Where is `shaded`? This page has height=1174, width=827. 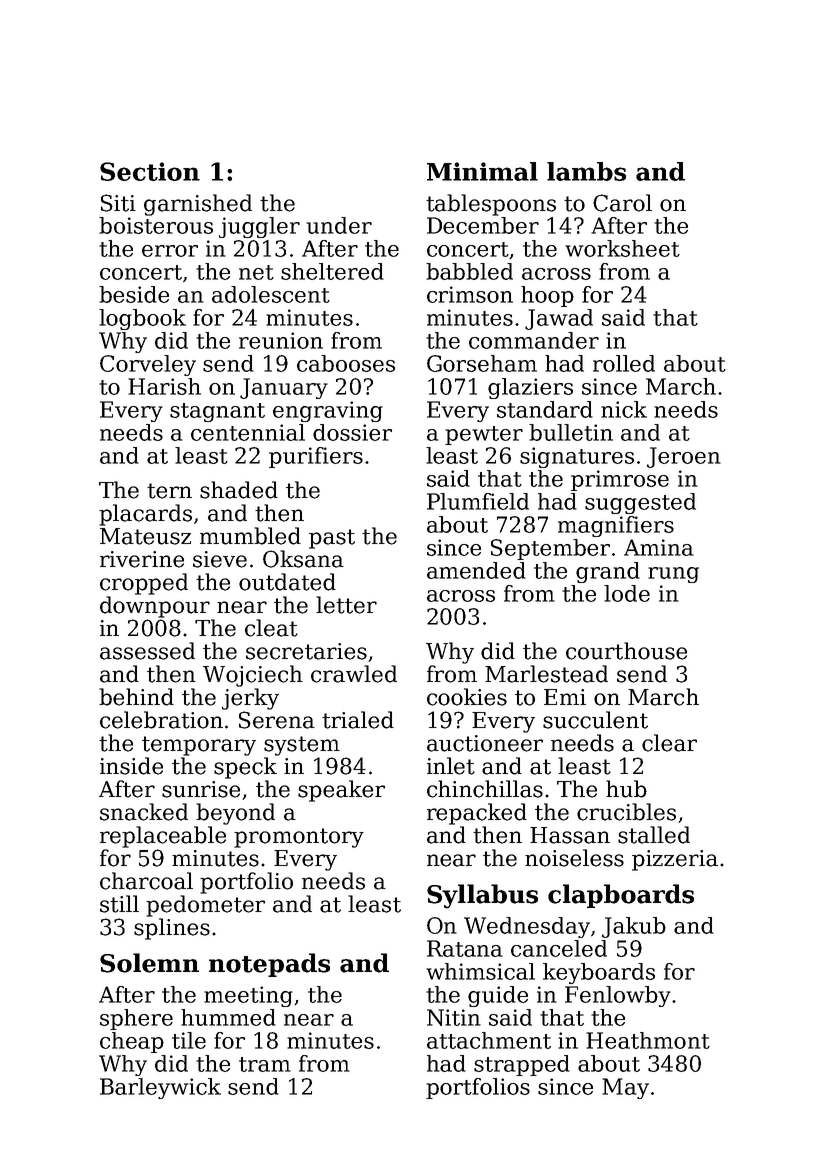 shaded is located at coordinates (239, 490).
